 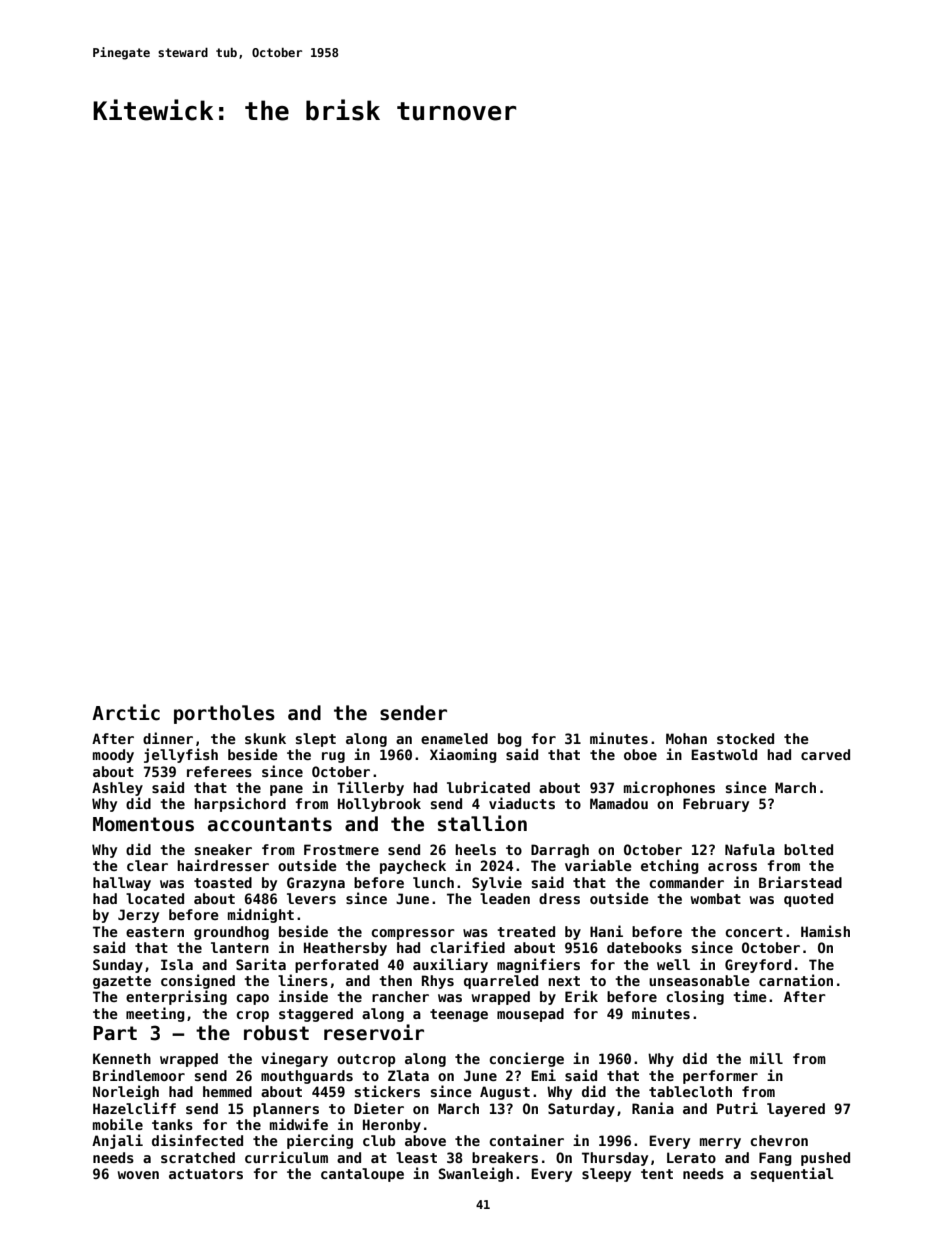 I want to click on curriculum, so click(x=286, y=1157).
